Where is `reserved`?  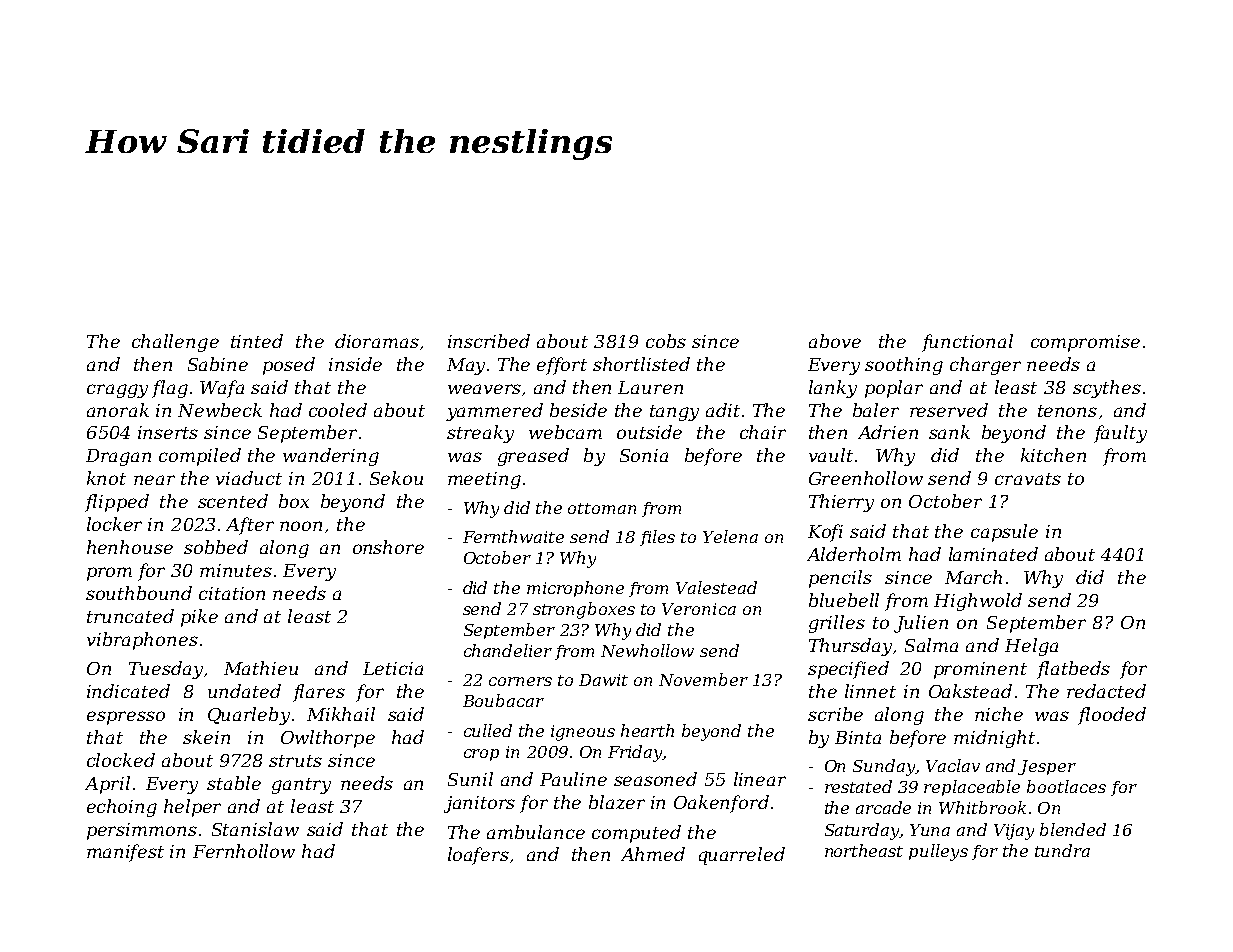 reserved is located at coordinates (949, 410).
